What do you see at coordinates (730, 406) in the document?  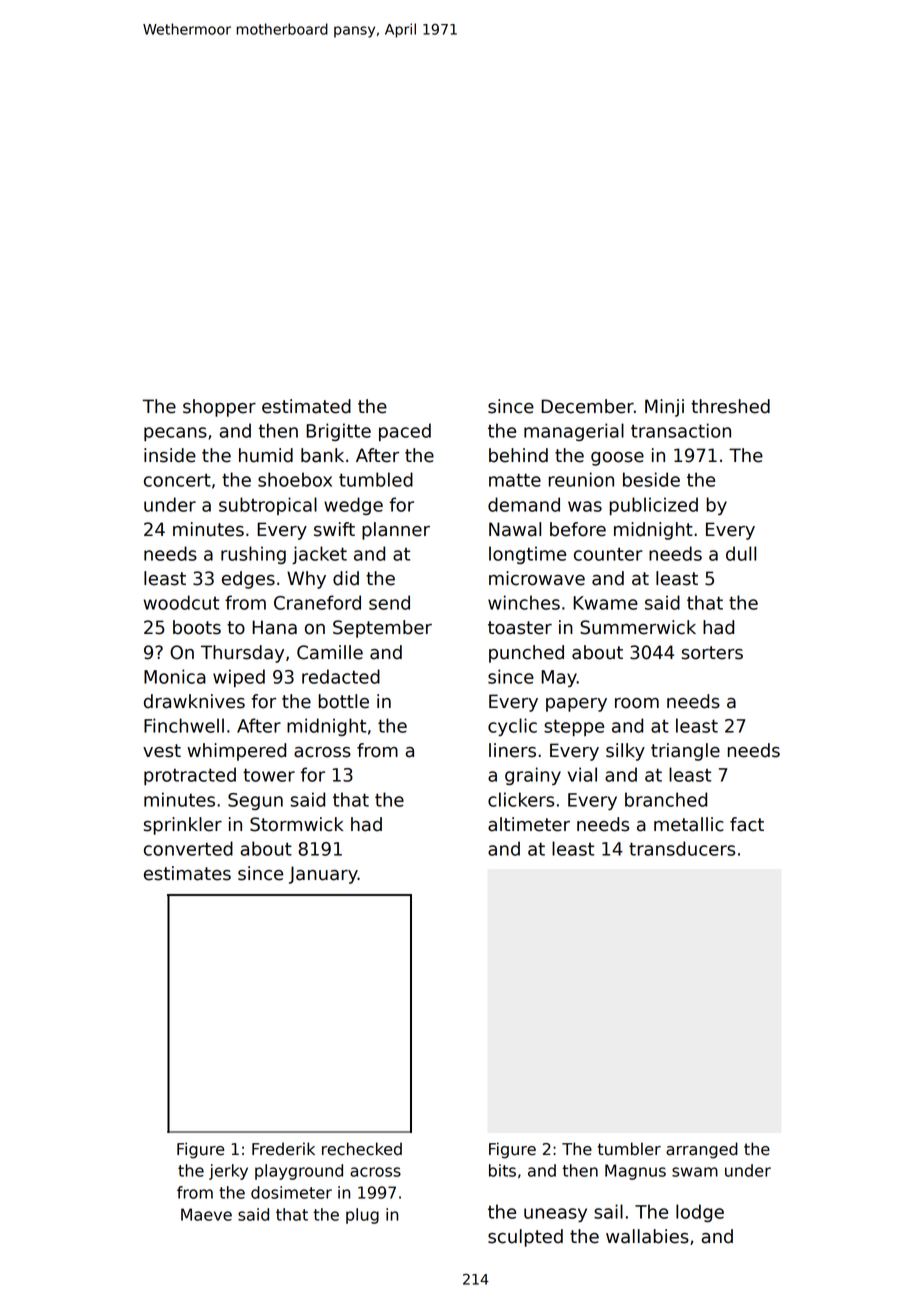 I see `threshed` at bounding box center [730, 406].
